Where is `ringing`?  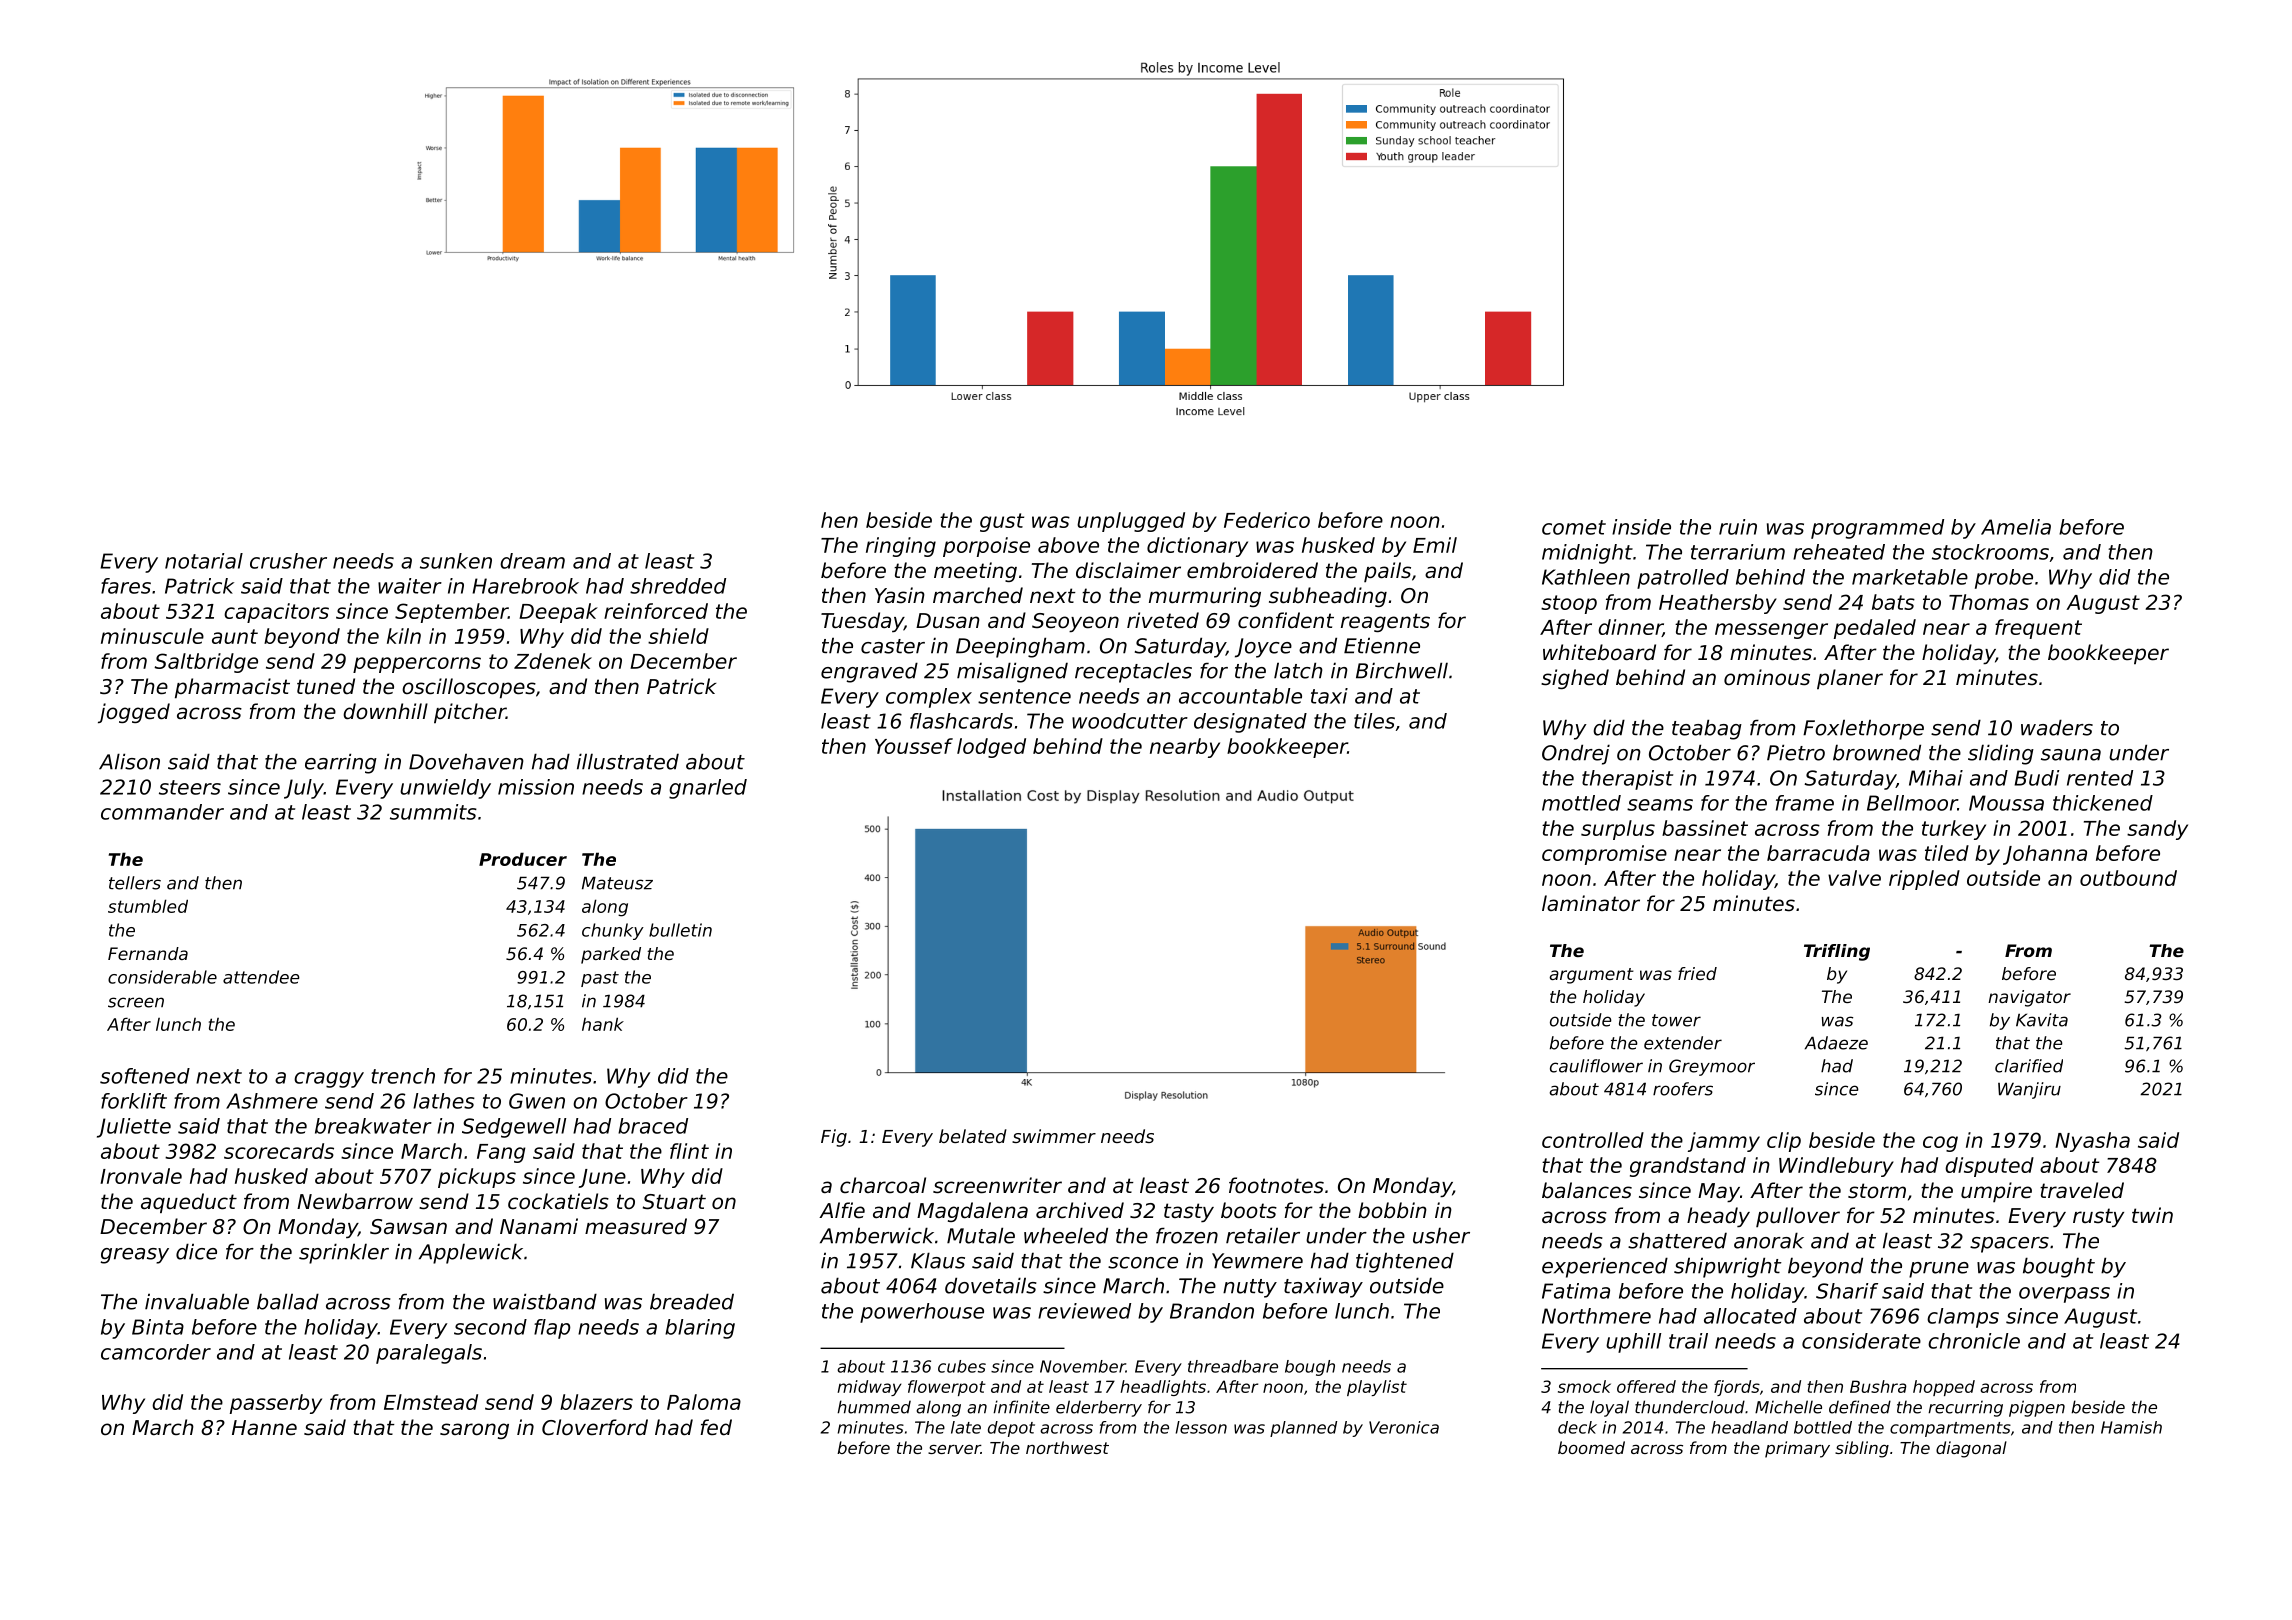
ringing is located at coordinates (901, 547).
